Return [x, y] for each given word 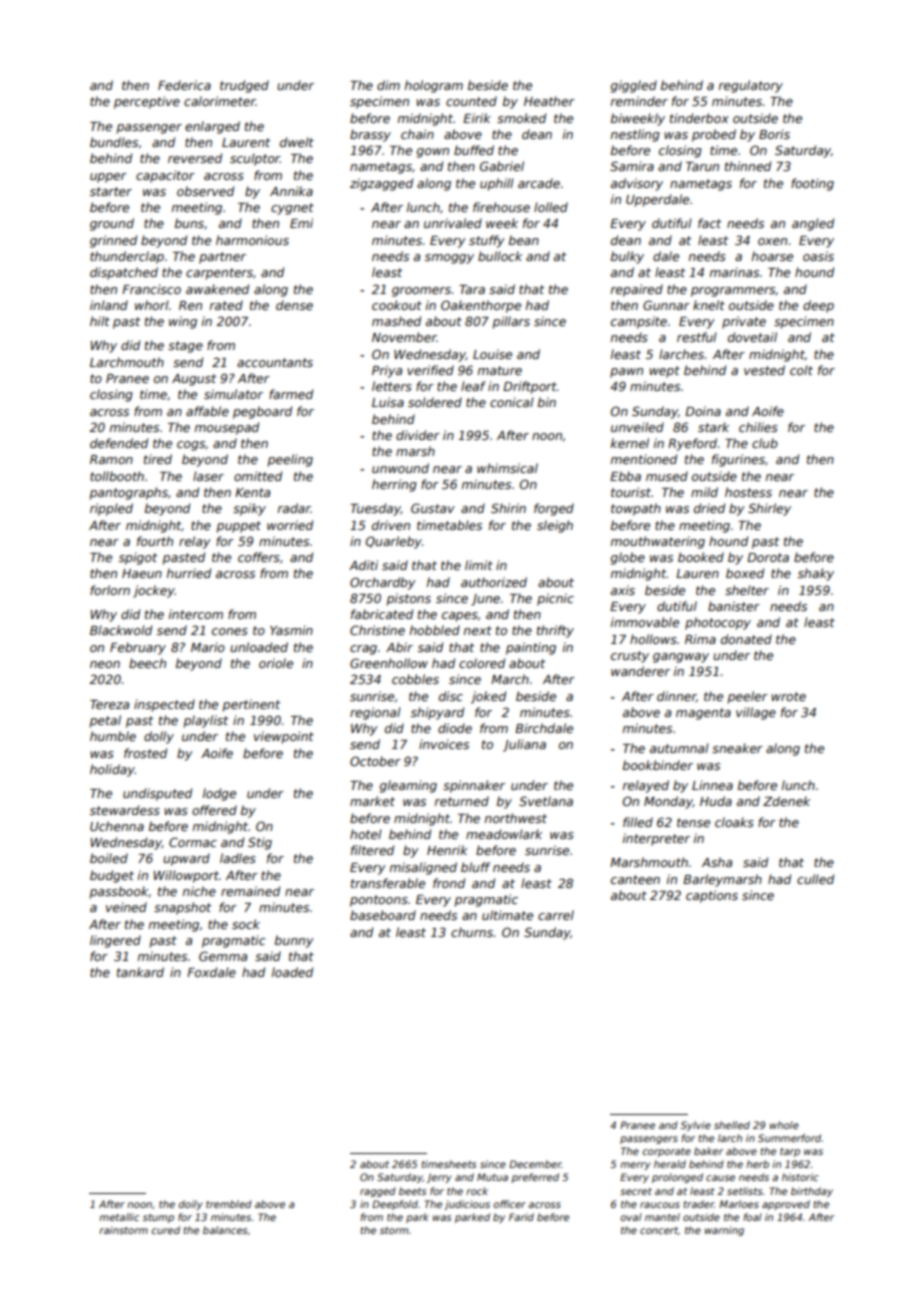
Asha [717, 862]
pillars [511, 322]
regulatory [751, 86]
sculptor [255, 159]
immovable [645, 622]
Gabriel [502, 166]
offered [214, 810]
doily [191, 1205]
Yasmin [291, 630]
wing [183, 322]
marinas [734, 272]
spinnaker [474, 786]
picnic [555, 599]
